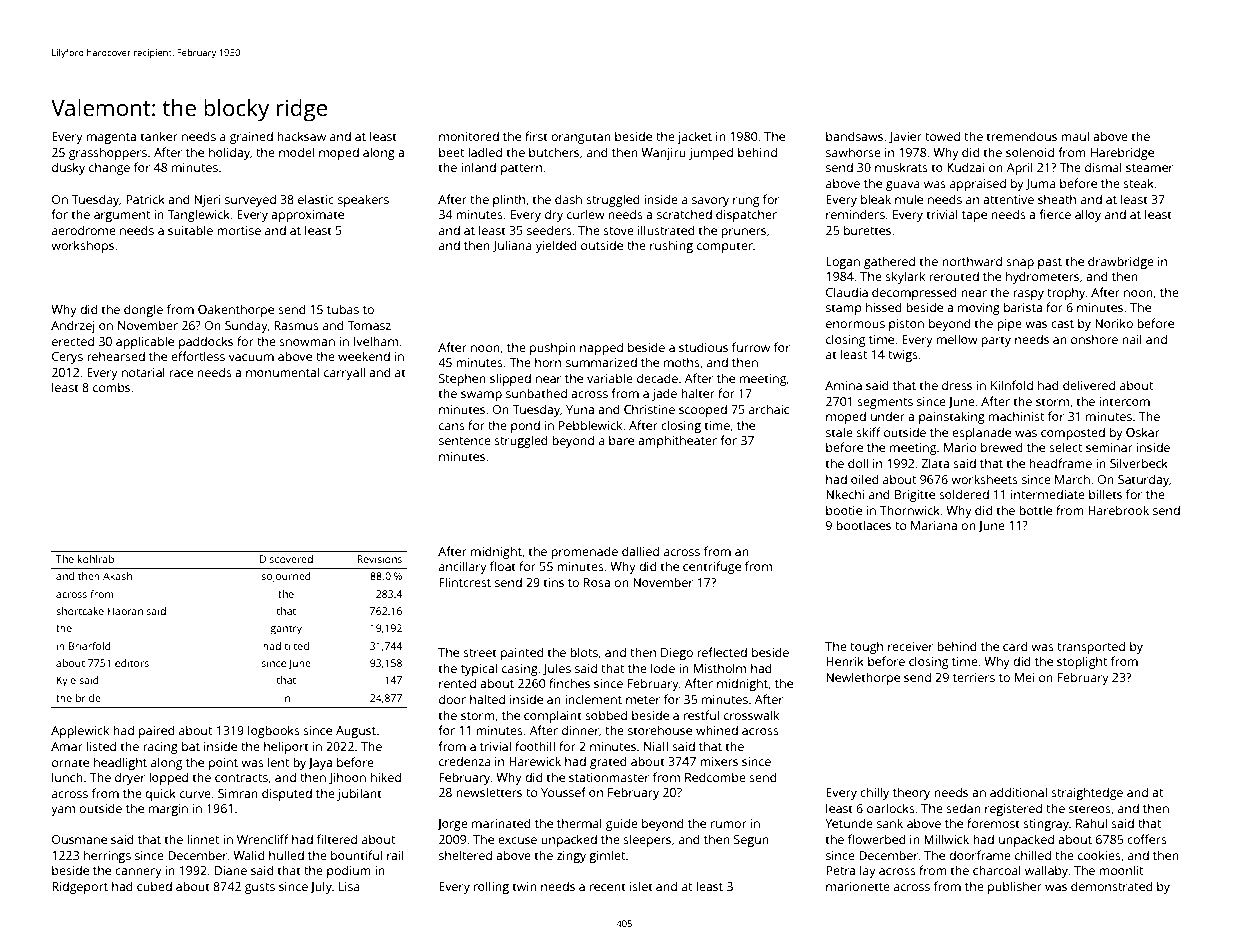 Image resolution: width=1233 pixels, height=952 pixels. What do you see at coordinates (250, 200) in the screenshot?
I see `surveyed` at bounding box center [250, 200].
